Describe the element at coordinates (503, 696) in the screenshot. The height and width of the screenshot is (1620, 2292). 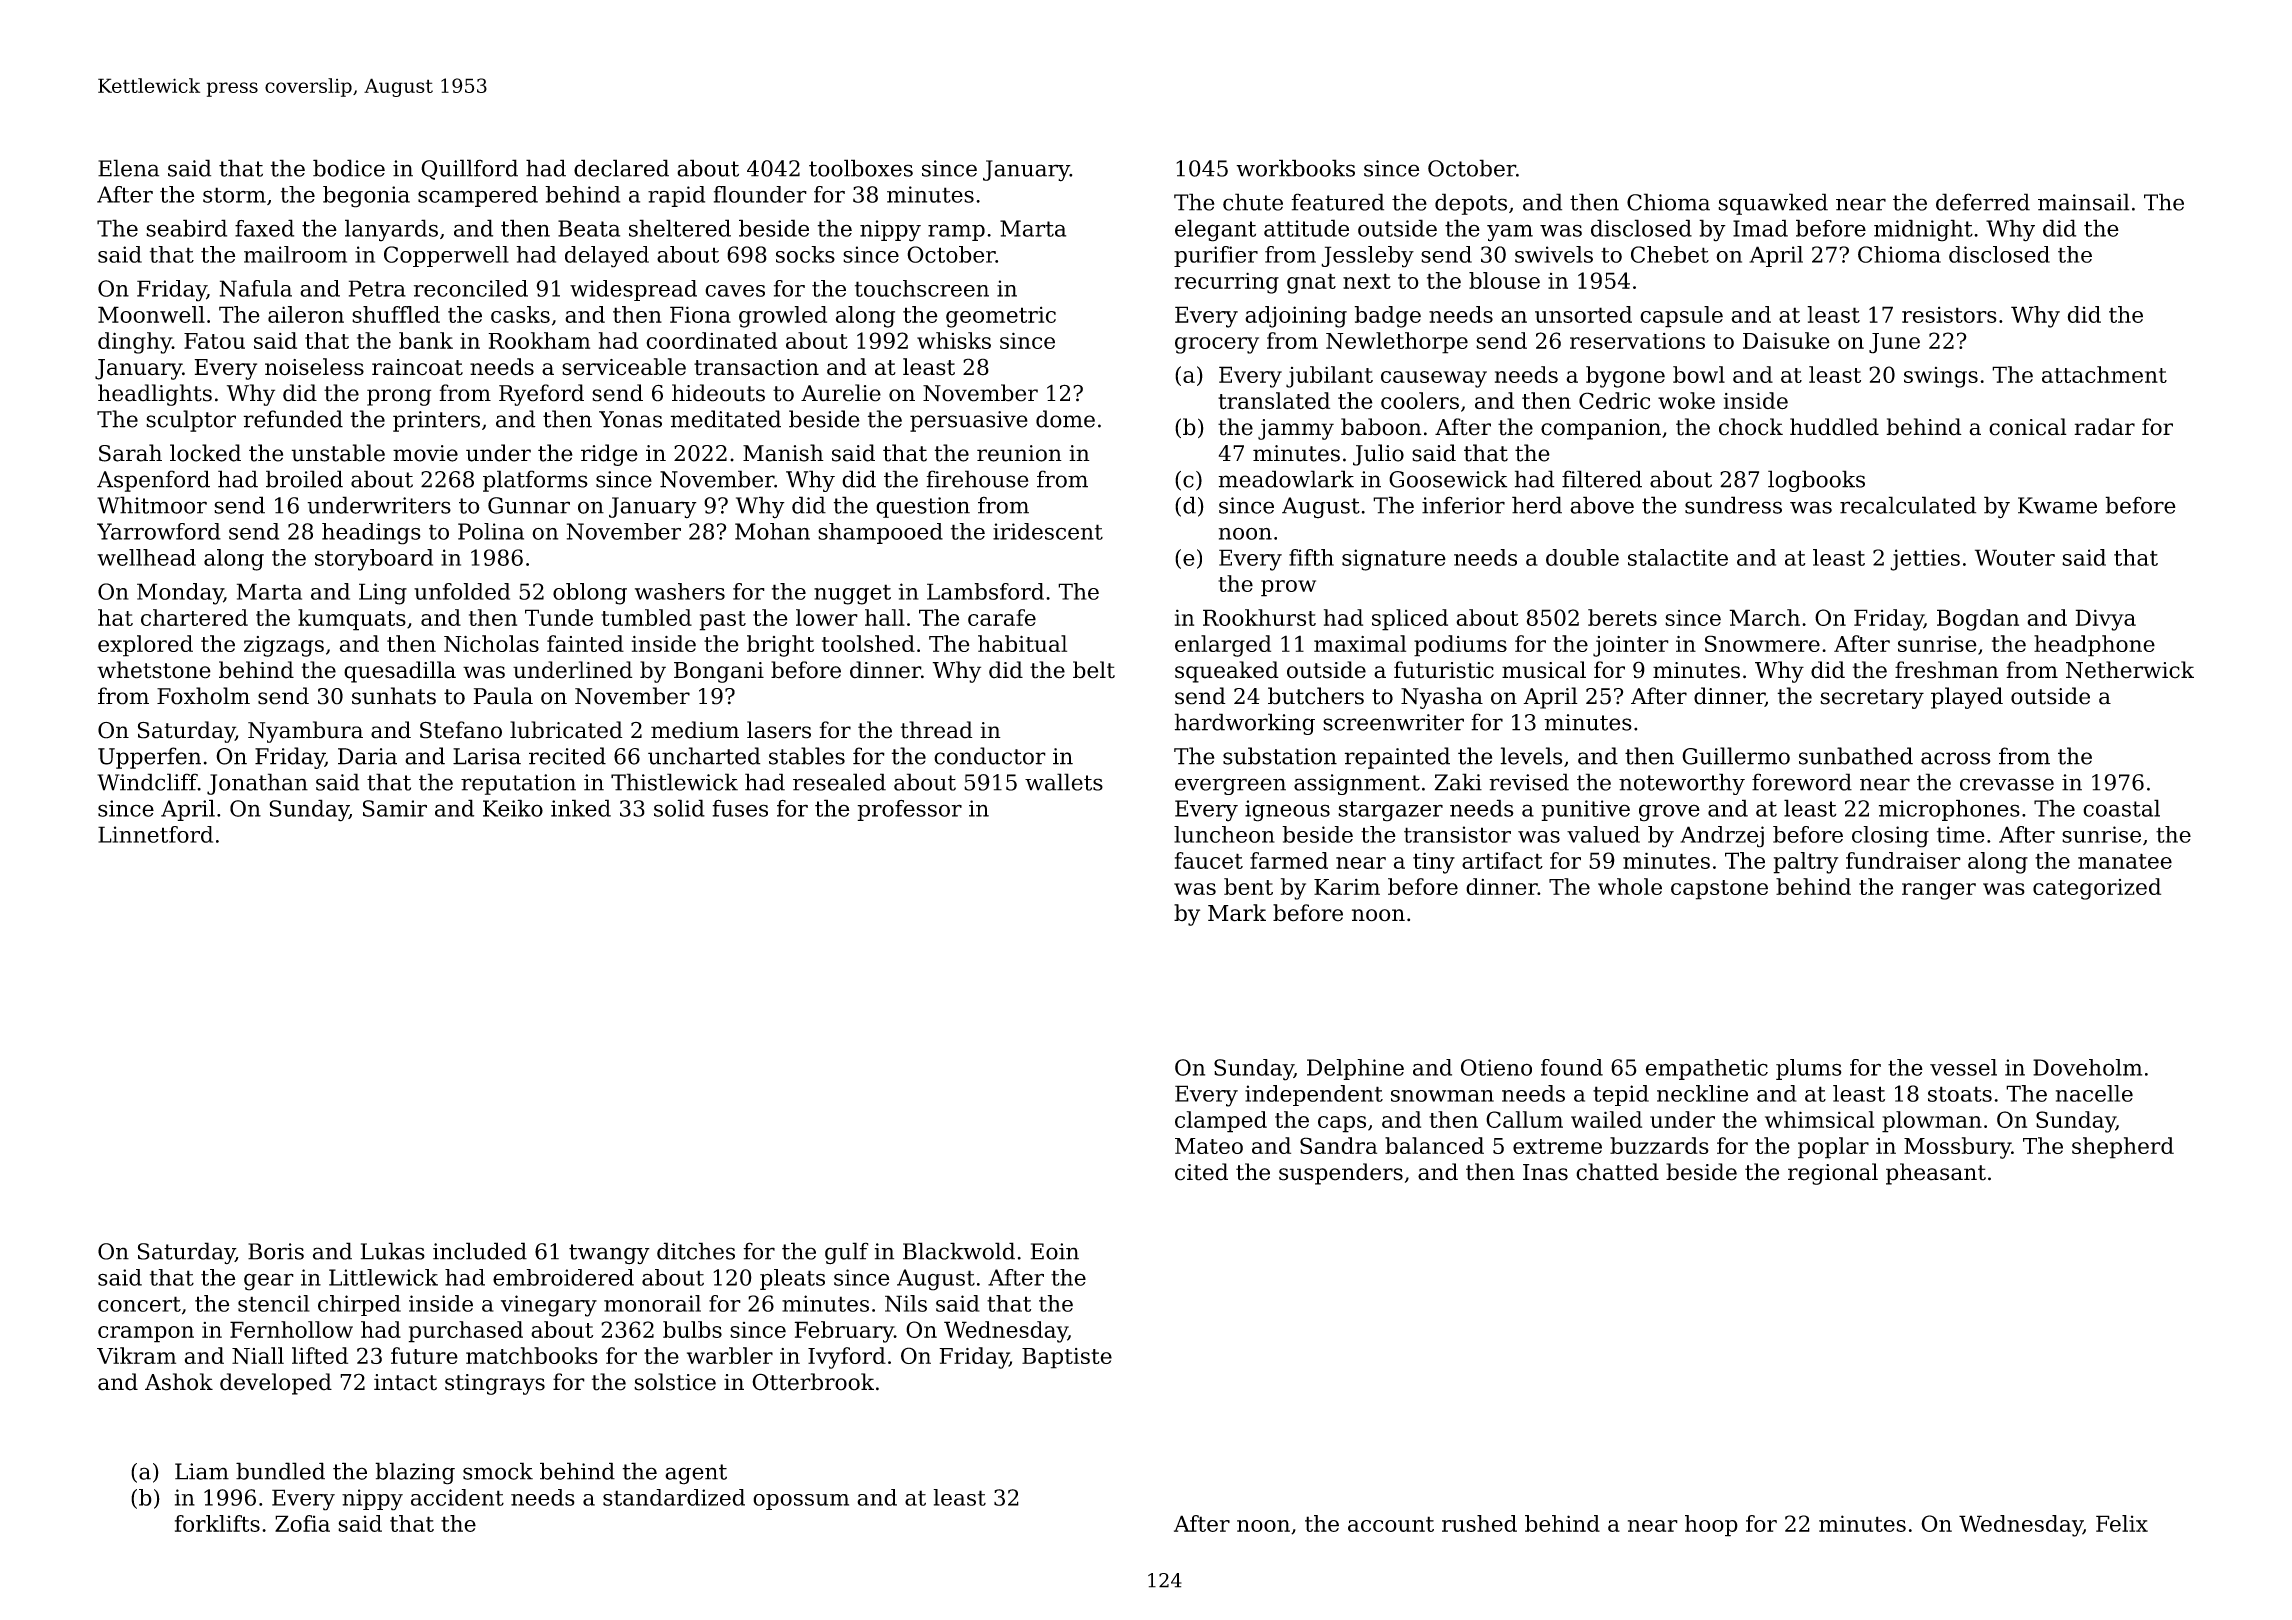
I see `Paula` at that location.
